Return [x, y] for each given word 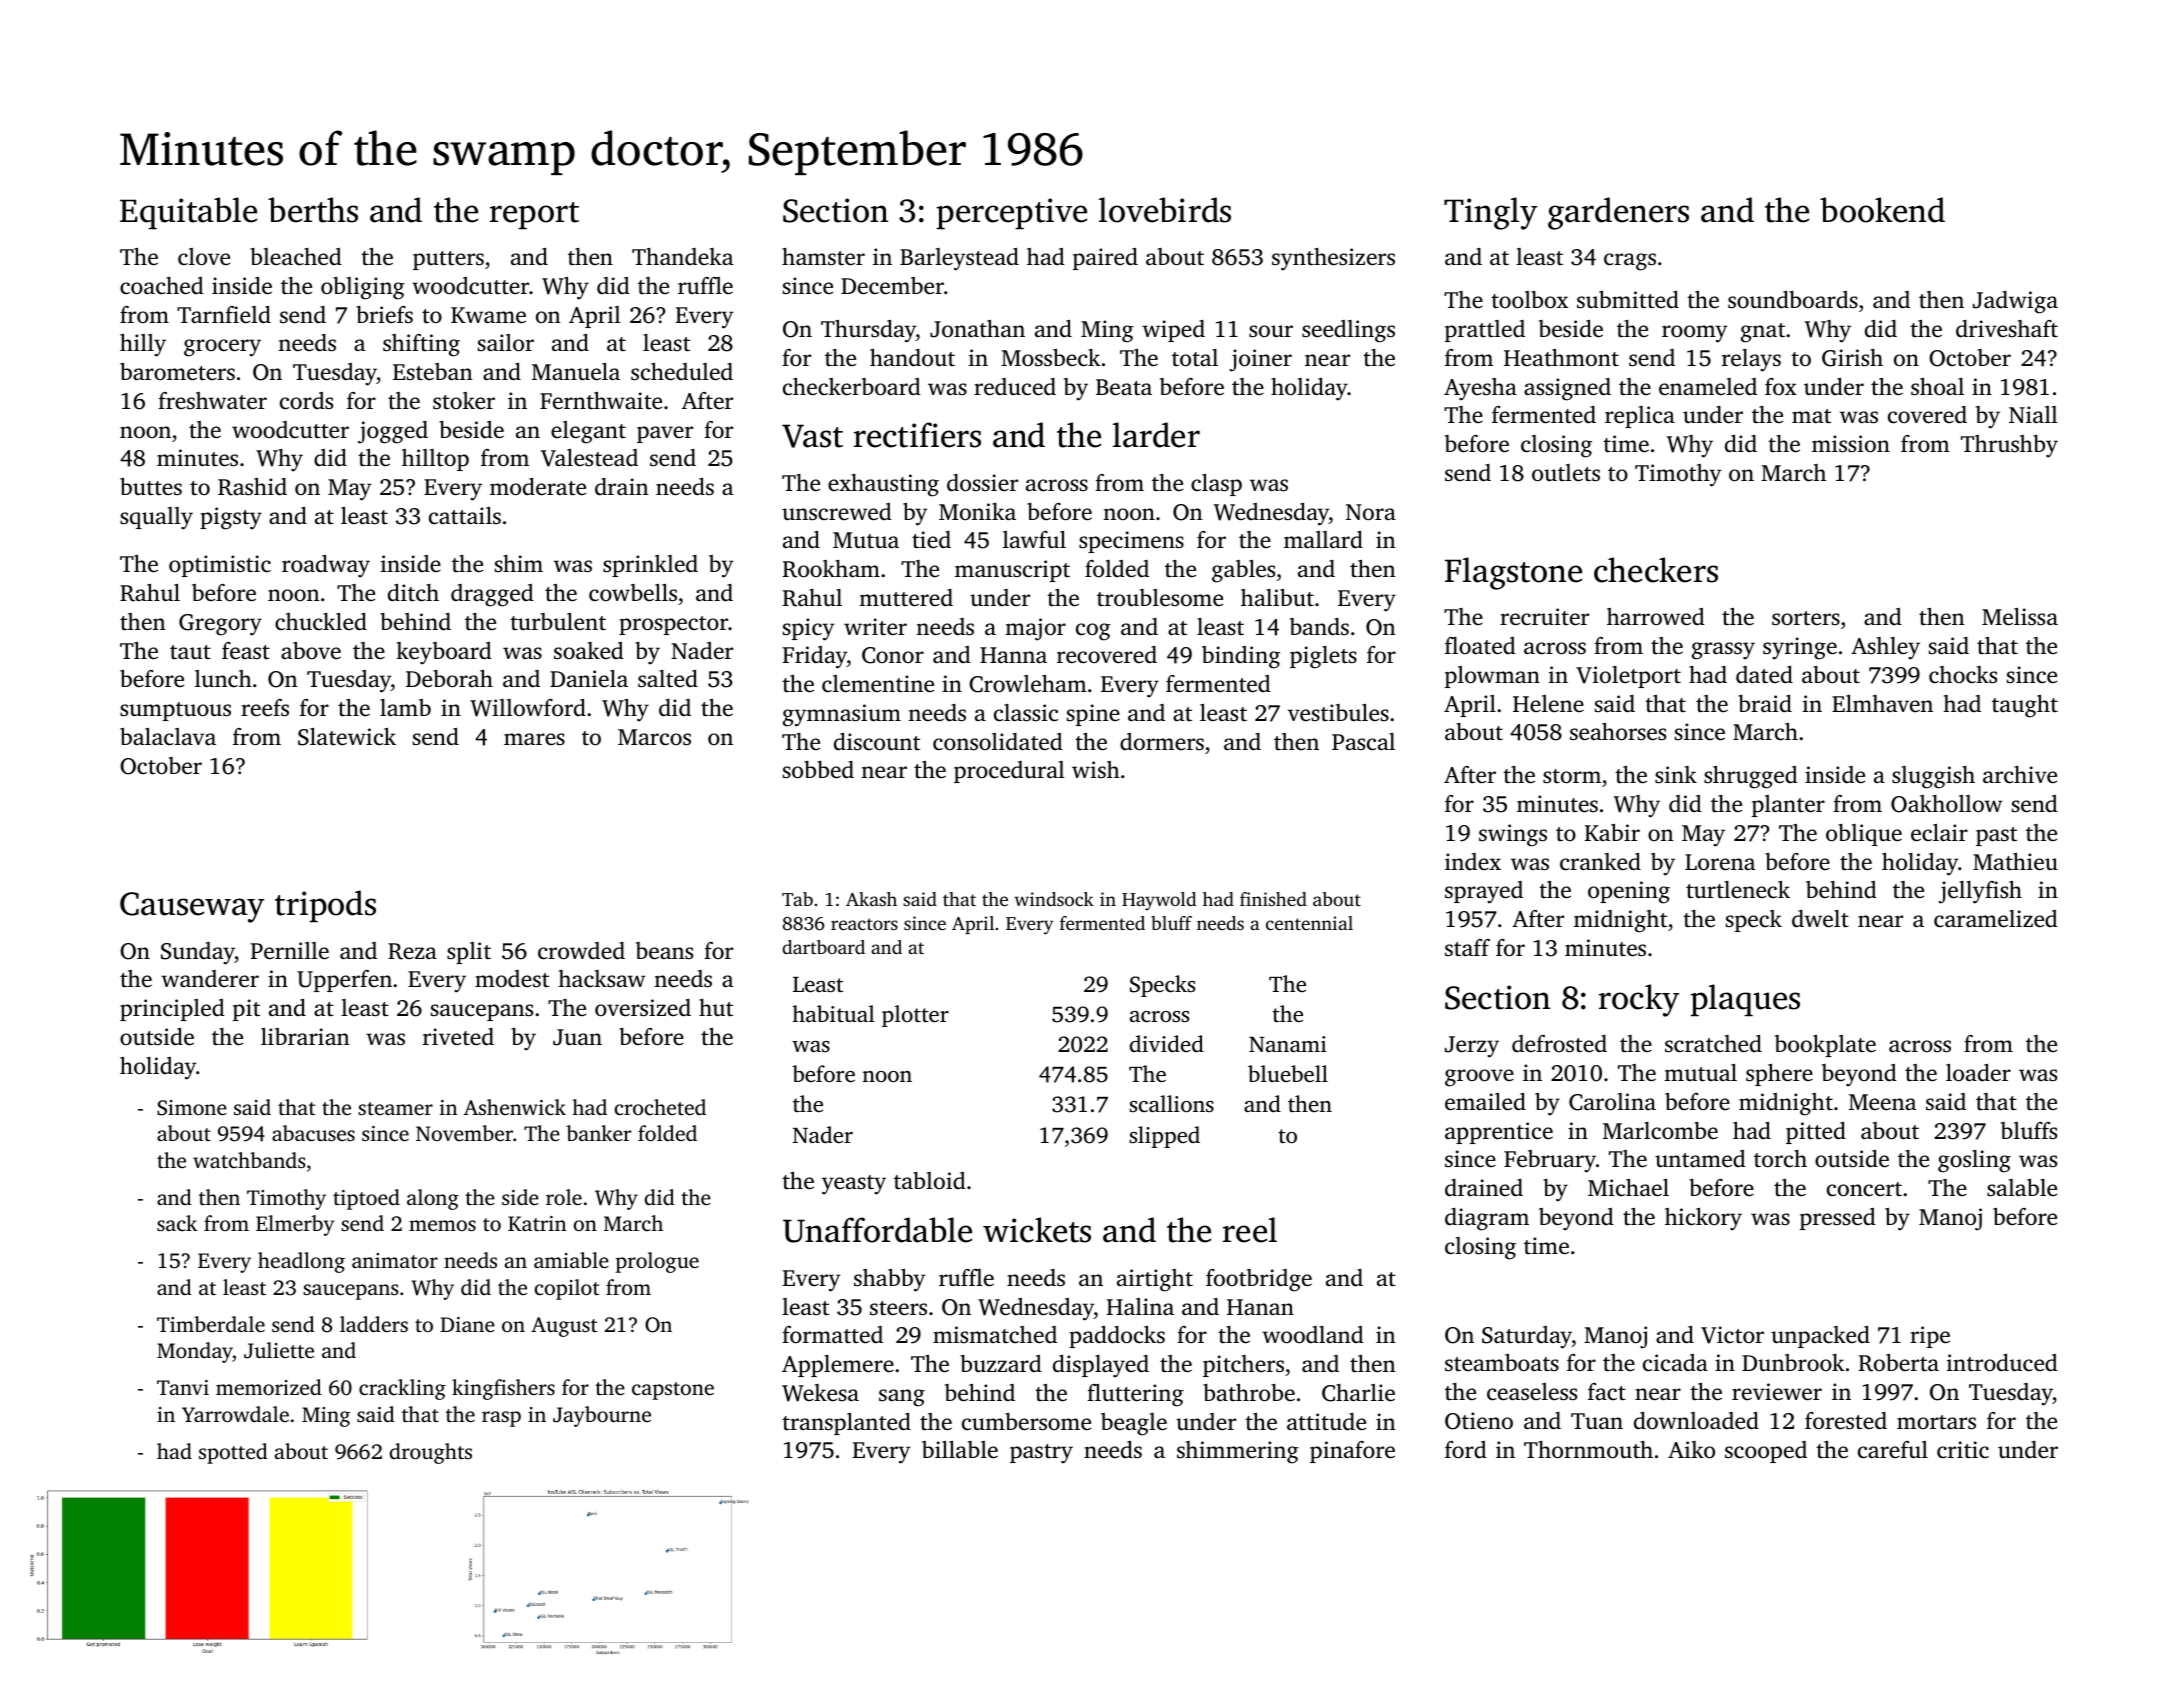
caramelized [1996, 919]
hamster [823, 257]
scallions [1172, 1103]
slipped [1165, 1137]
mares [534, 739]
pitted [1816, 1133]
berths [313, 210]
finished [1273, 899]
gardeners [1618, 213]
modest [512, 978]
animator [395, 1260]
